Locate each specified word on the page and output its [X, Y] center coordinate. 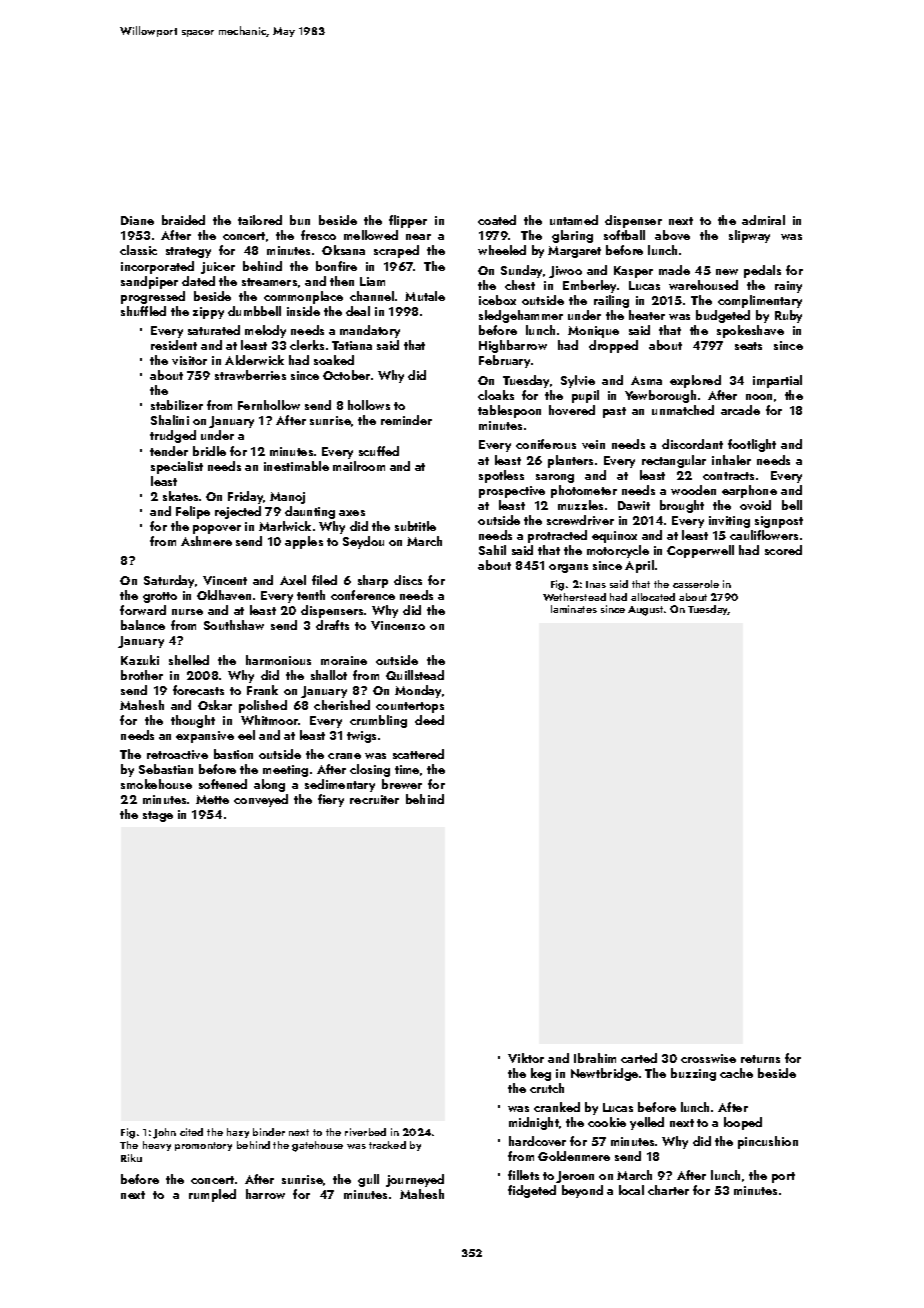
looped [743, 1123]
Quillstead [415, 675]
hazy [238, 1133]
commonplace [303, 297]
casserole [696, 584]
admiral [763, 220]
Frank [262, 690]
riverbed [365, 1132]
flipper [408, 221]
